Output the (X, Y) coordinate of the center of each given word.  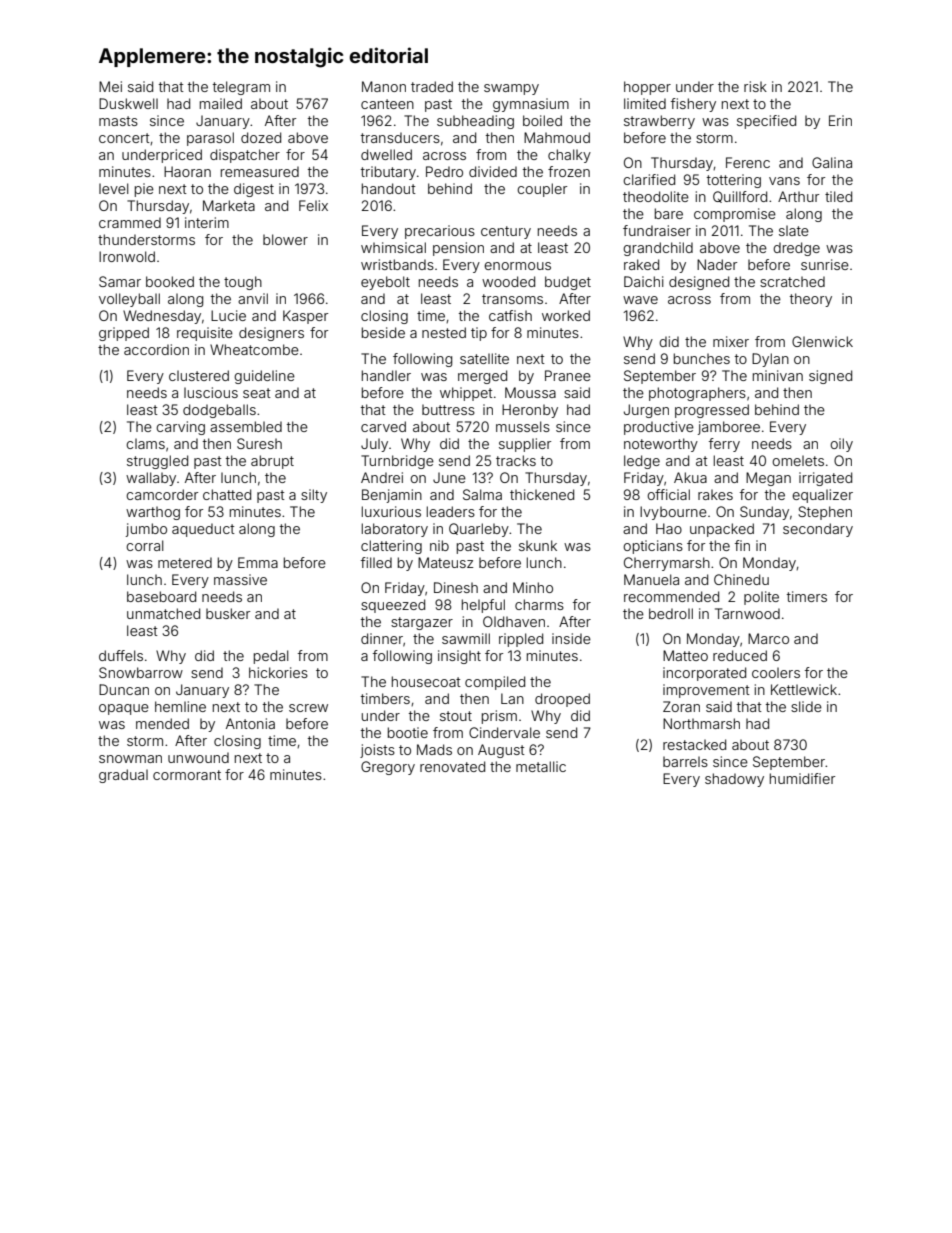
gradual (123, 776)
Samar (120, 281)
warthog (153, 513)
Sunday (764, 513)
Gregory (388, 768)
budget (568, 283)
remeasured (260, 171)
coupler (542, 190)
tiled (838, 196)
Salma (482, 494)
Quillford (740, 197)
